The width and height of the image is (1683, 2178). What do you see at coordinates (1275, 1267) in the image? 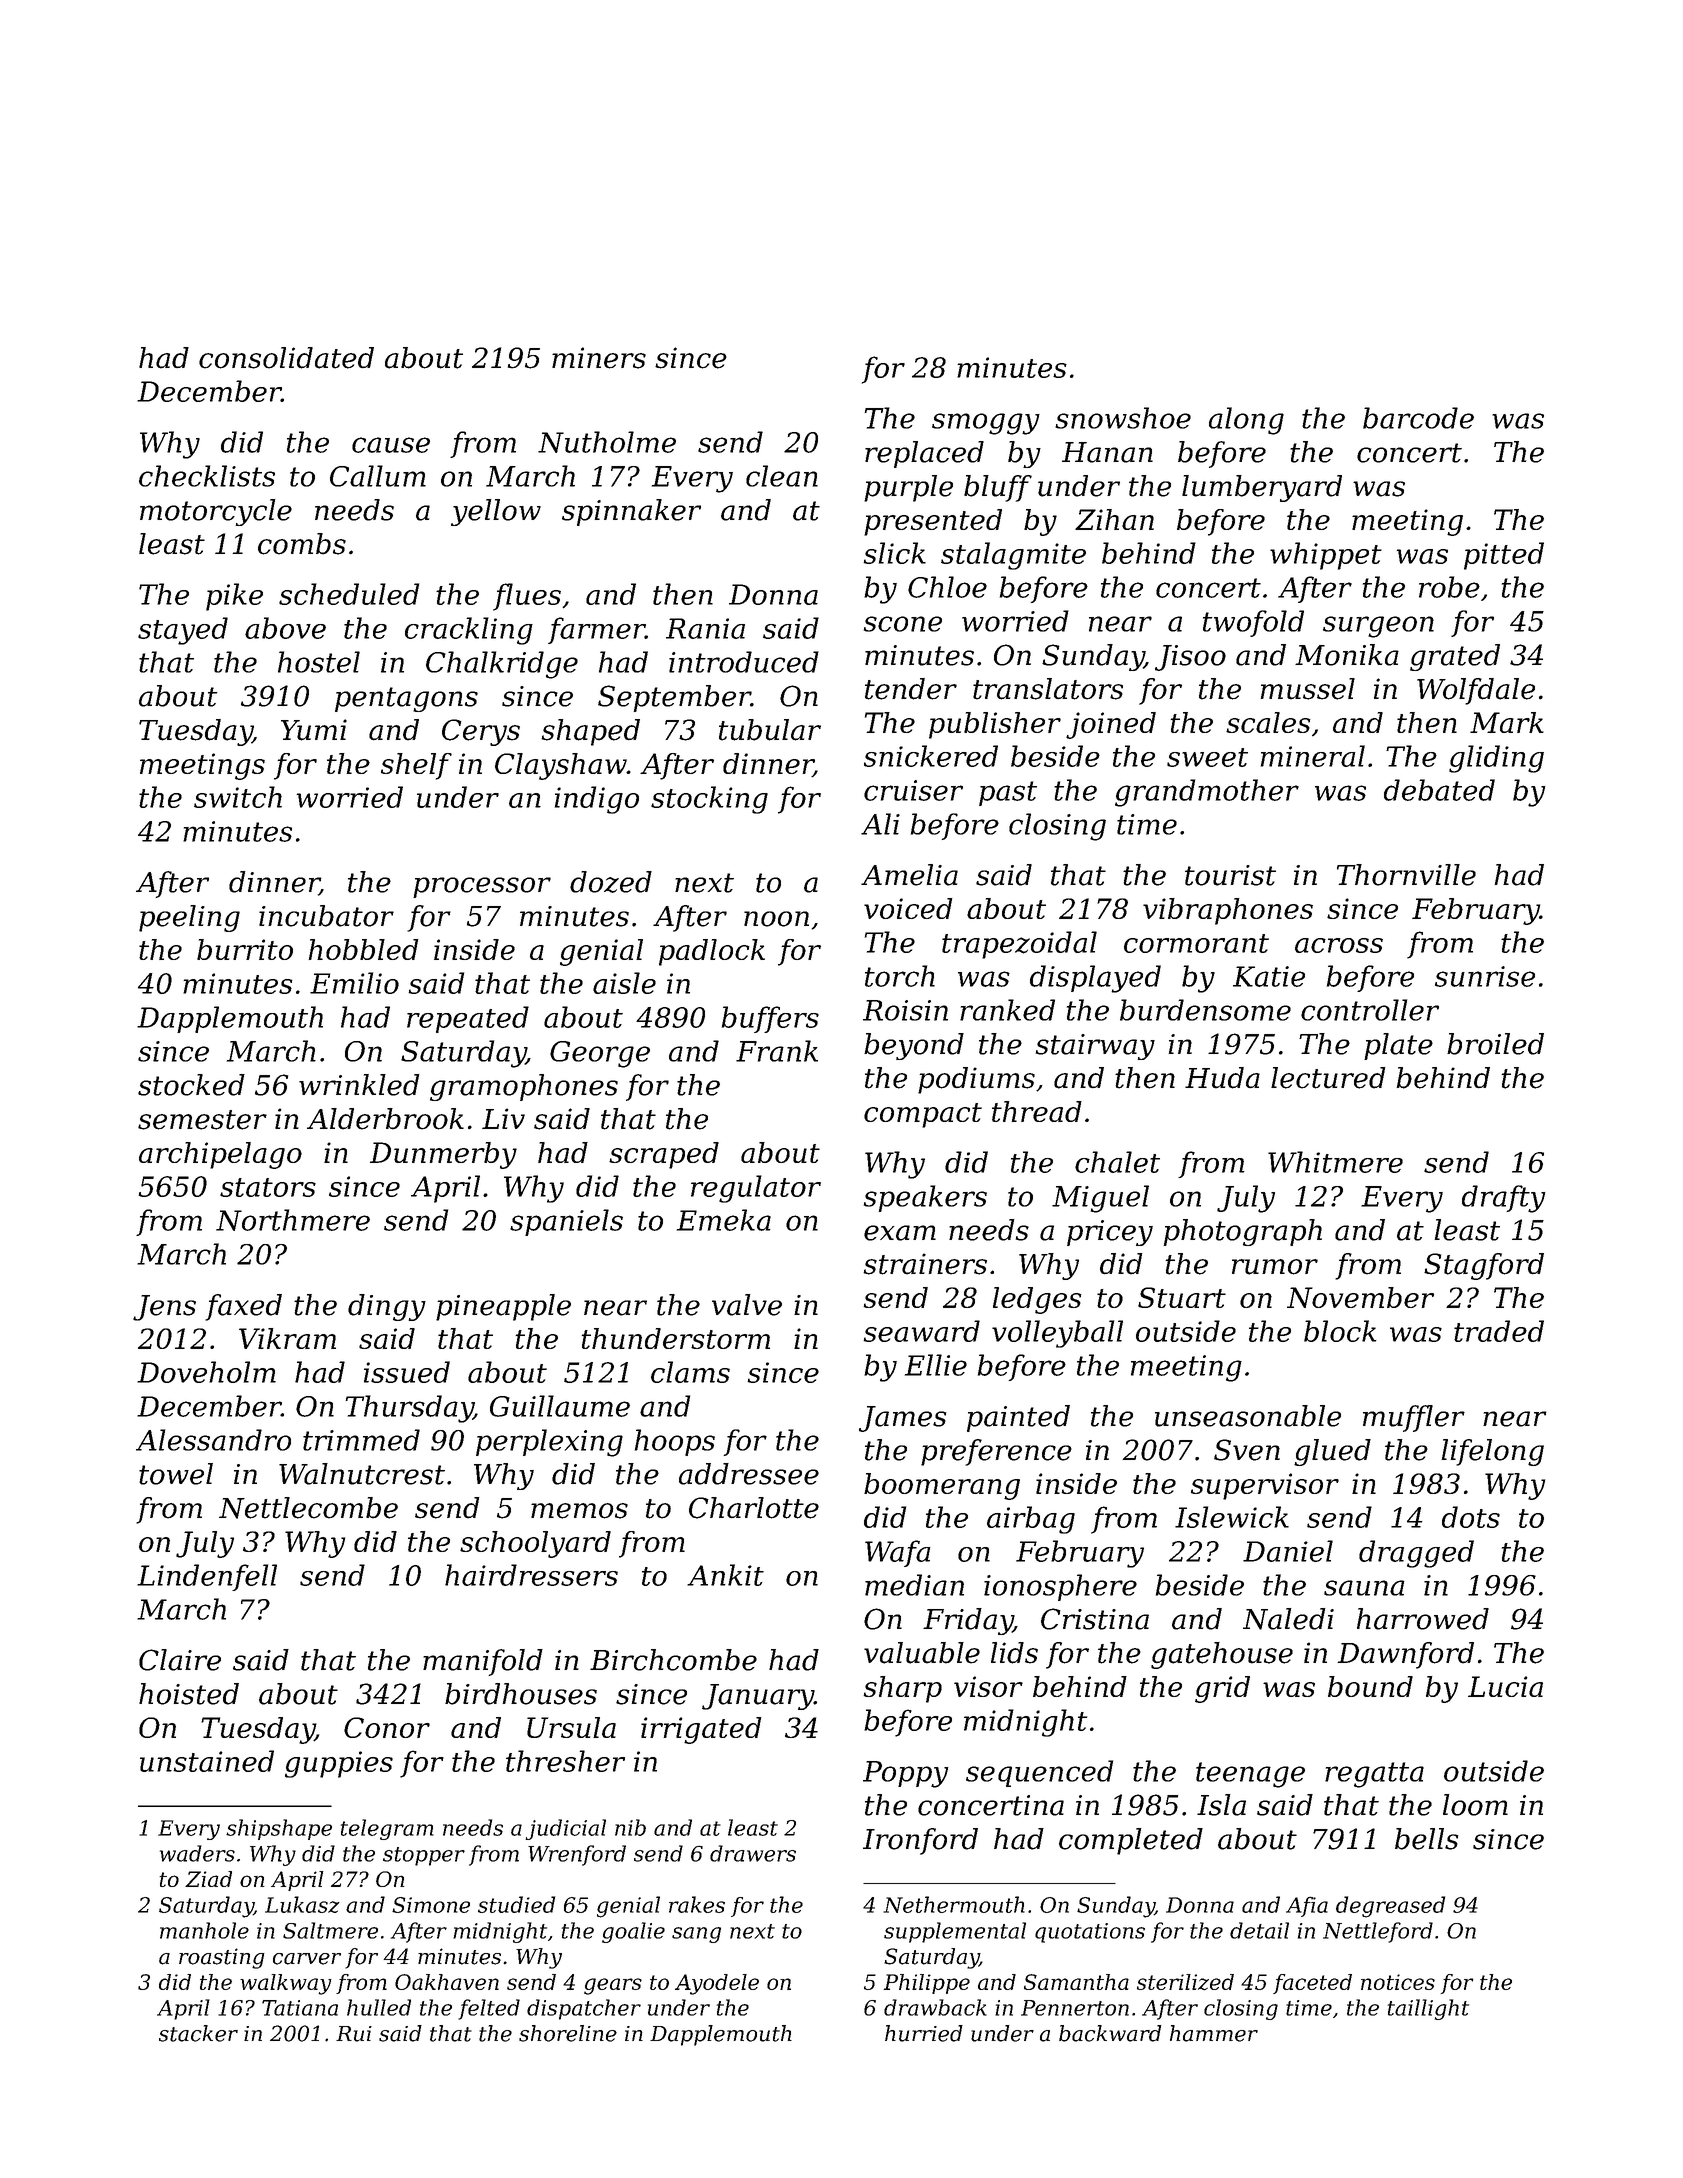
I see `rumor` at bounding box center [1275, 1267].
